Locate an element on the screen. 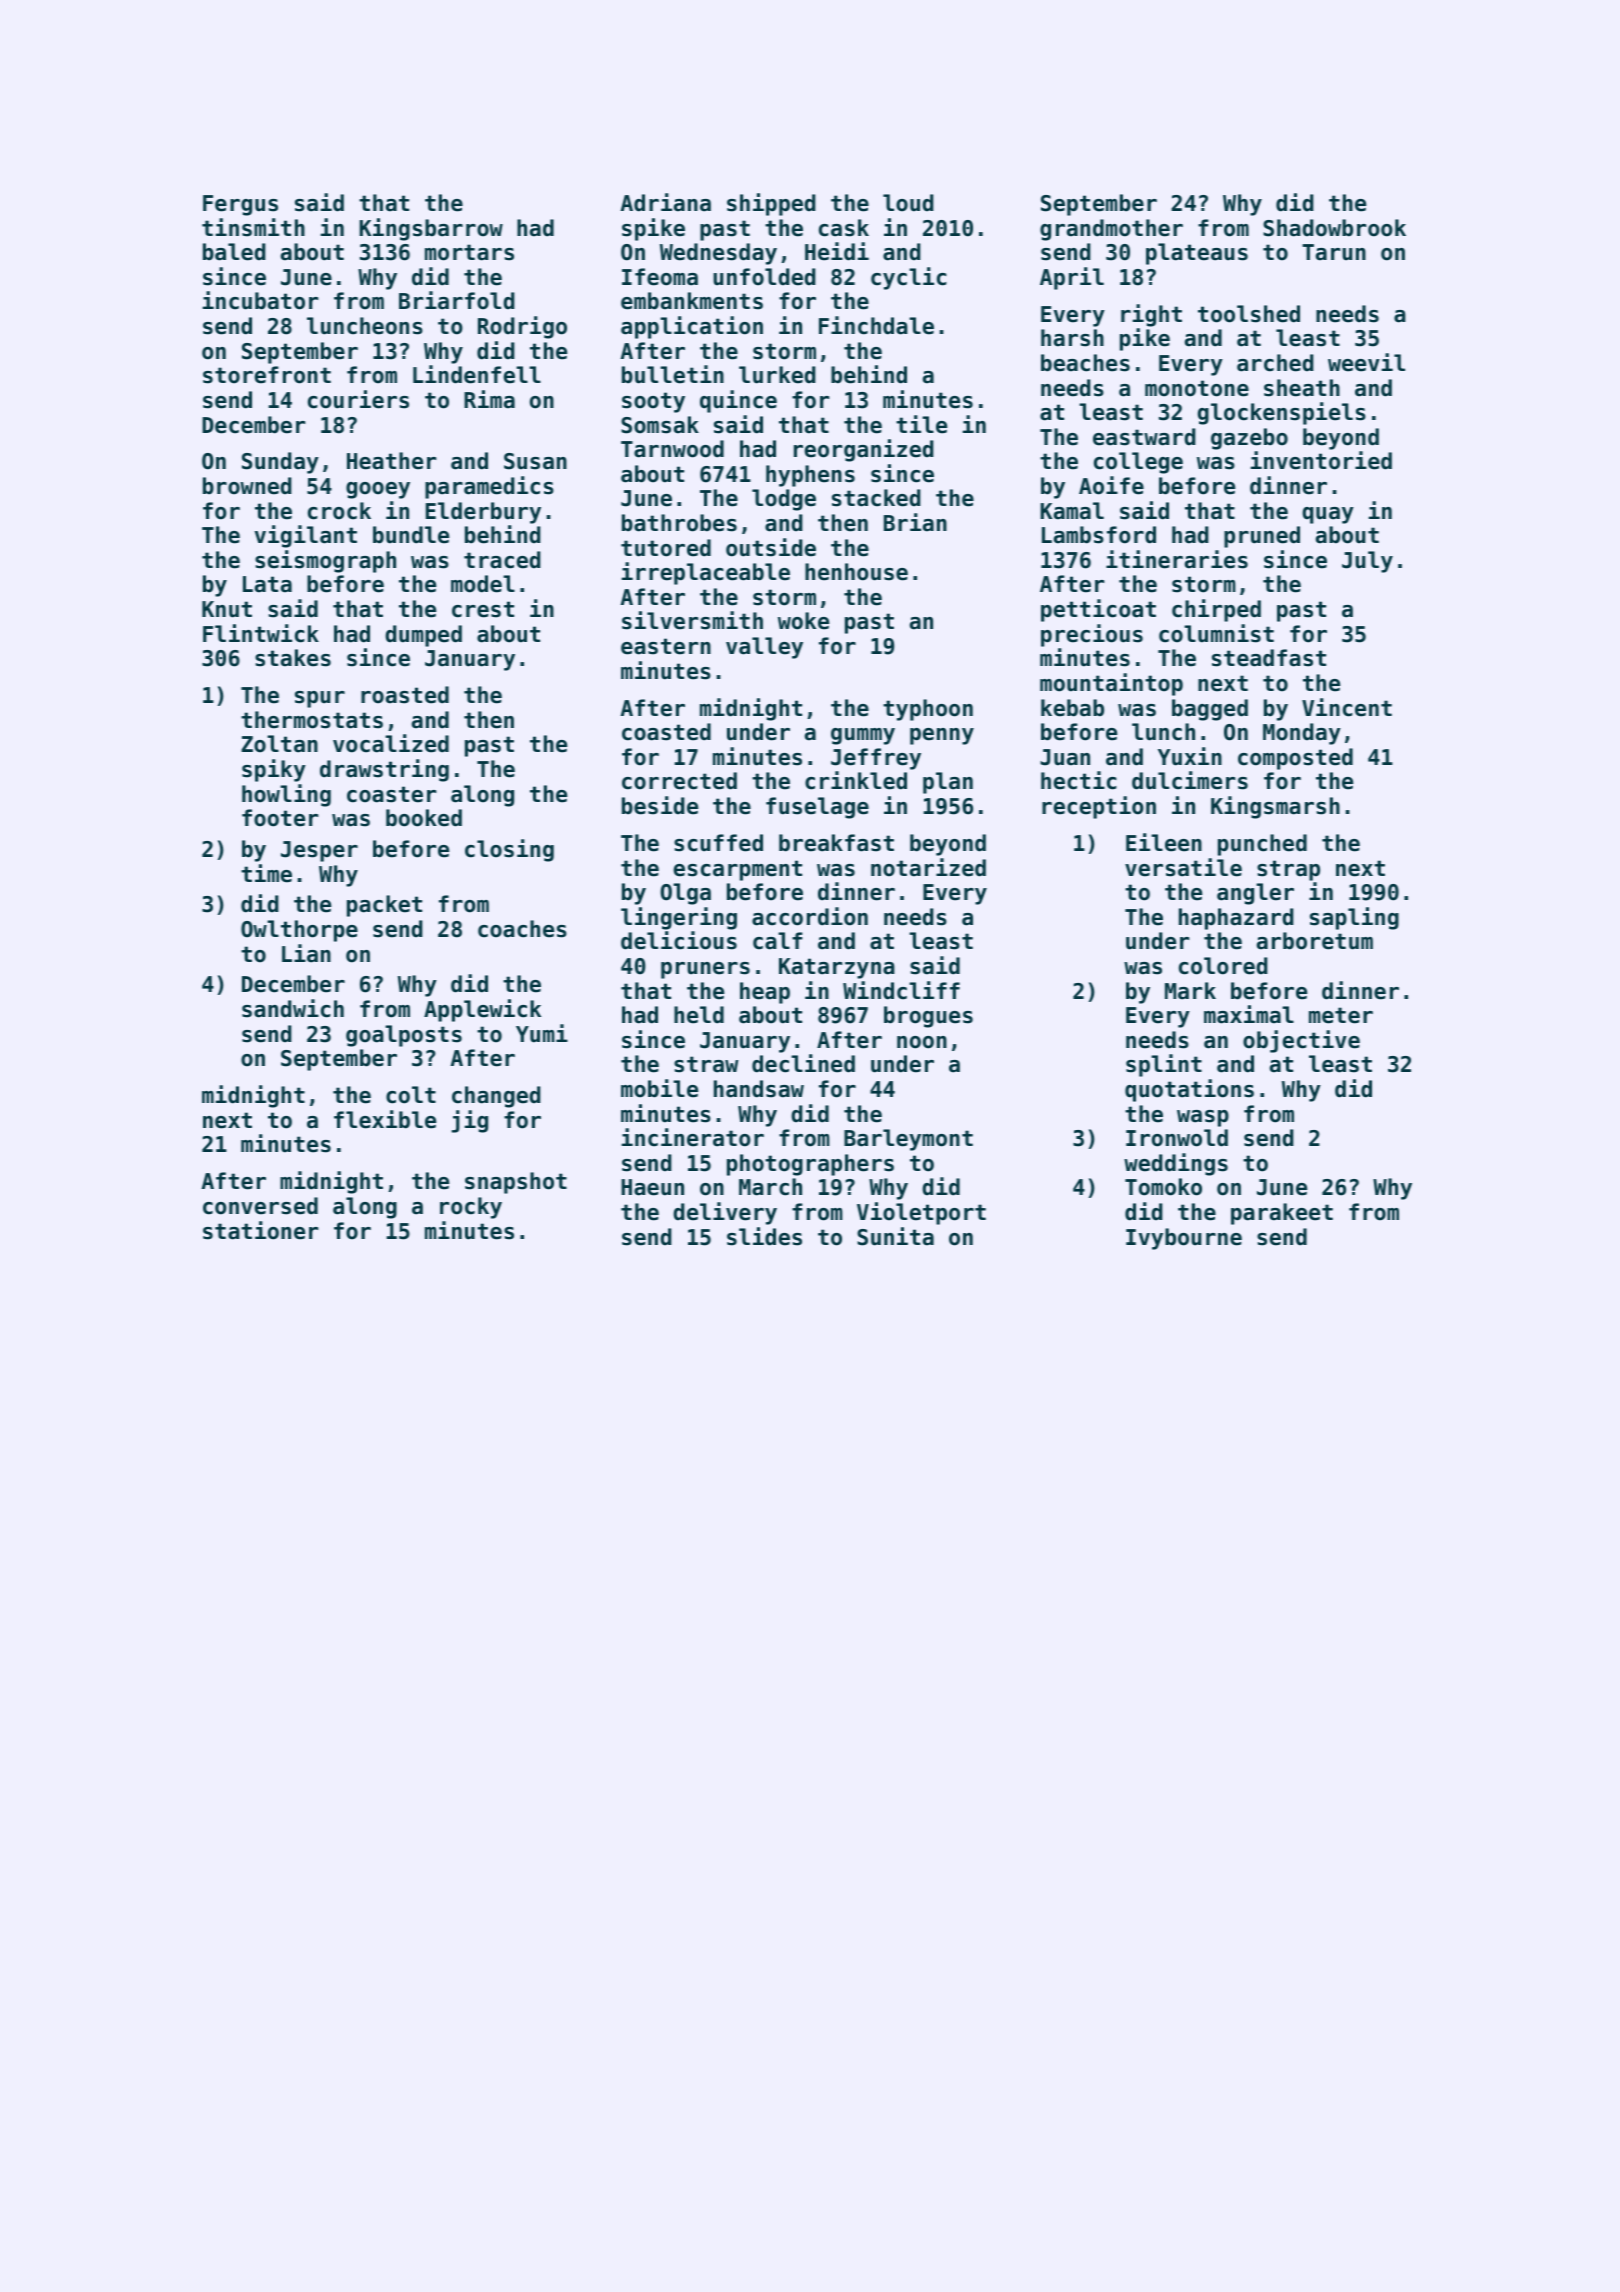 The height and width of the screenshot is (2292, 1620). rocky is located at coordinates (471, 1208).
